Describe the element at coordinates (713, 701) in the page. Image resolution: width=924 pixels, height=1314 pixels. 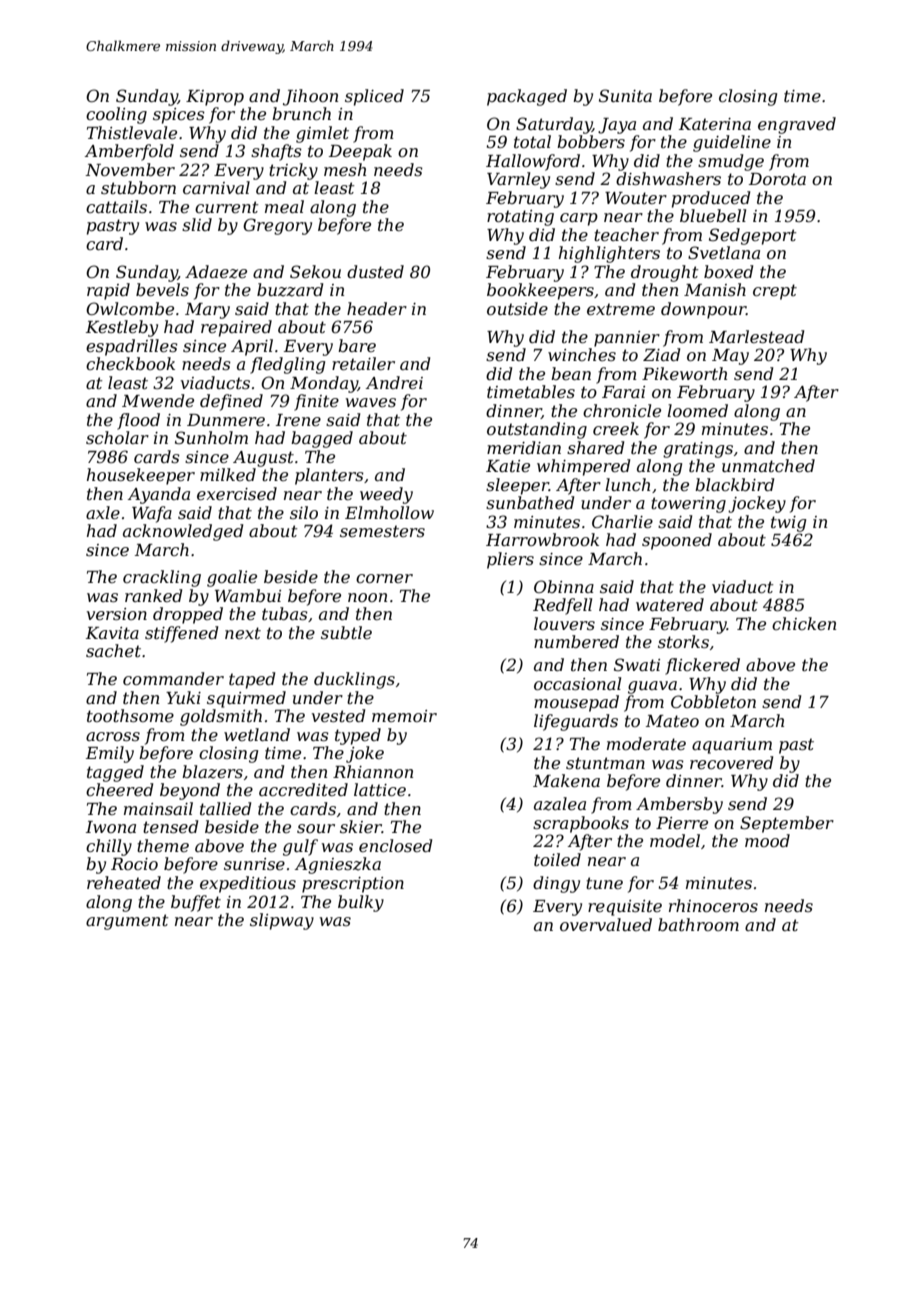
I see `Cobbleton` at that location.
